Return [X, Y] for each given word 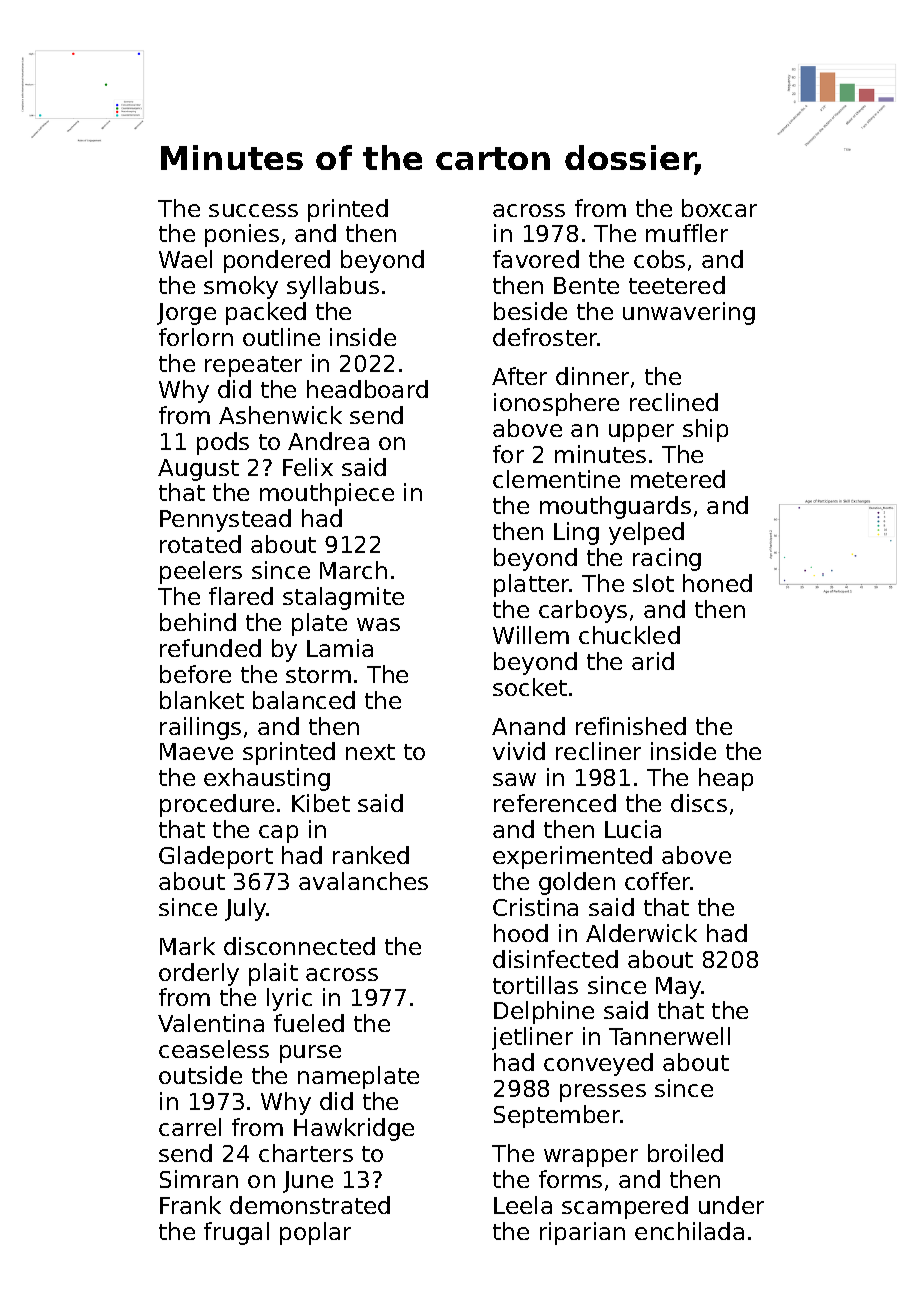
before [195, 674]
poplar [315, 1233]
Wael [185, 259]
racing [667, 559]
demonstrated [310, 1205]
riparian [582, 1233]
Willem [531, 635]
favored [536, 259]
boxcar [719, 208]
